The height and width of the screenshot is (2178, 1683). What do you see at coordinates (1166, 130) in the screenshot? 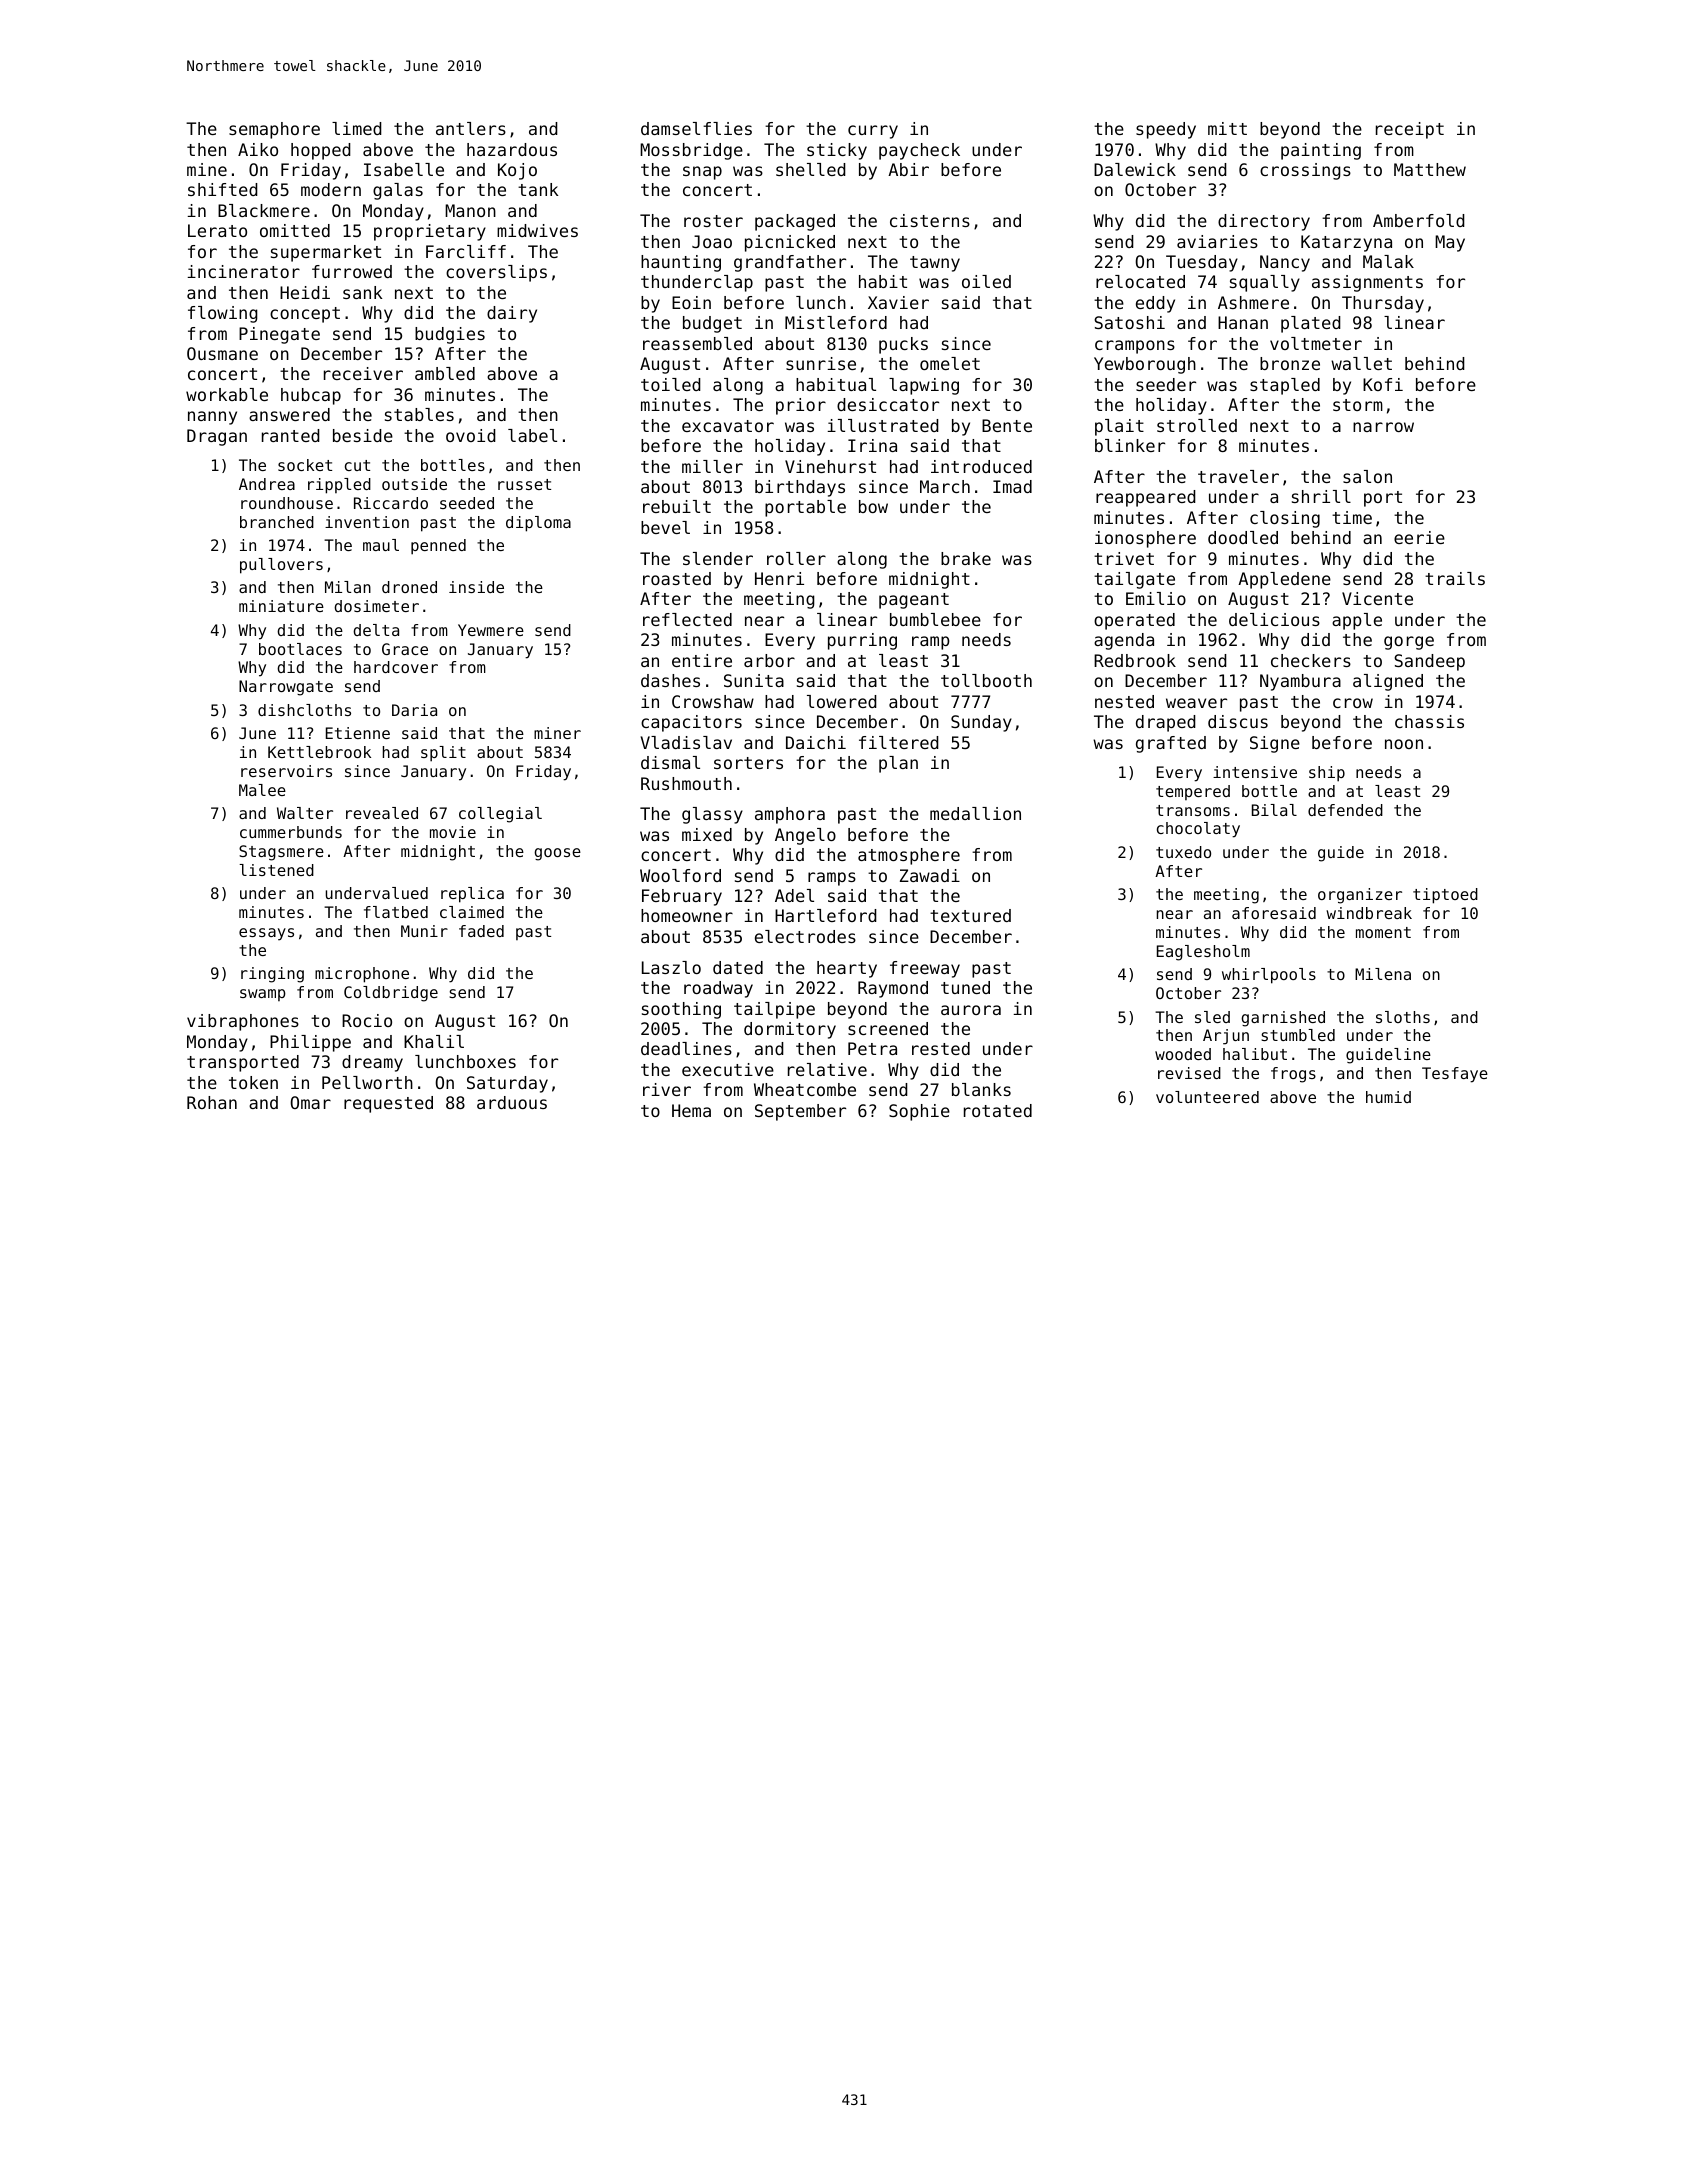
I see `speedy` at bounding box center [1166, 130].
